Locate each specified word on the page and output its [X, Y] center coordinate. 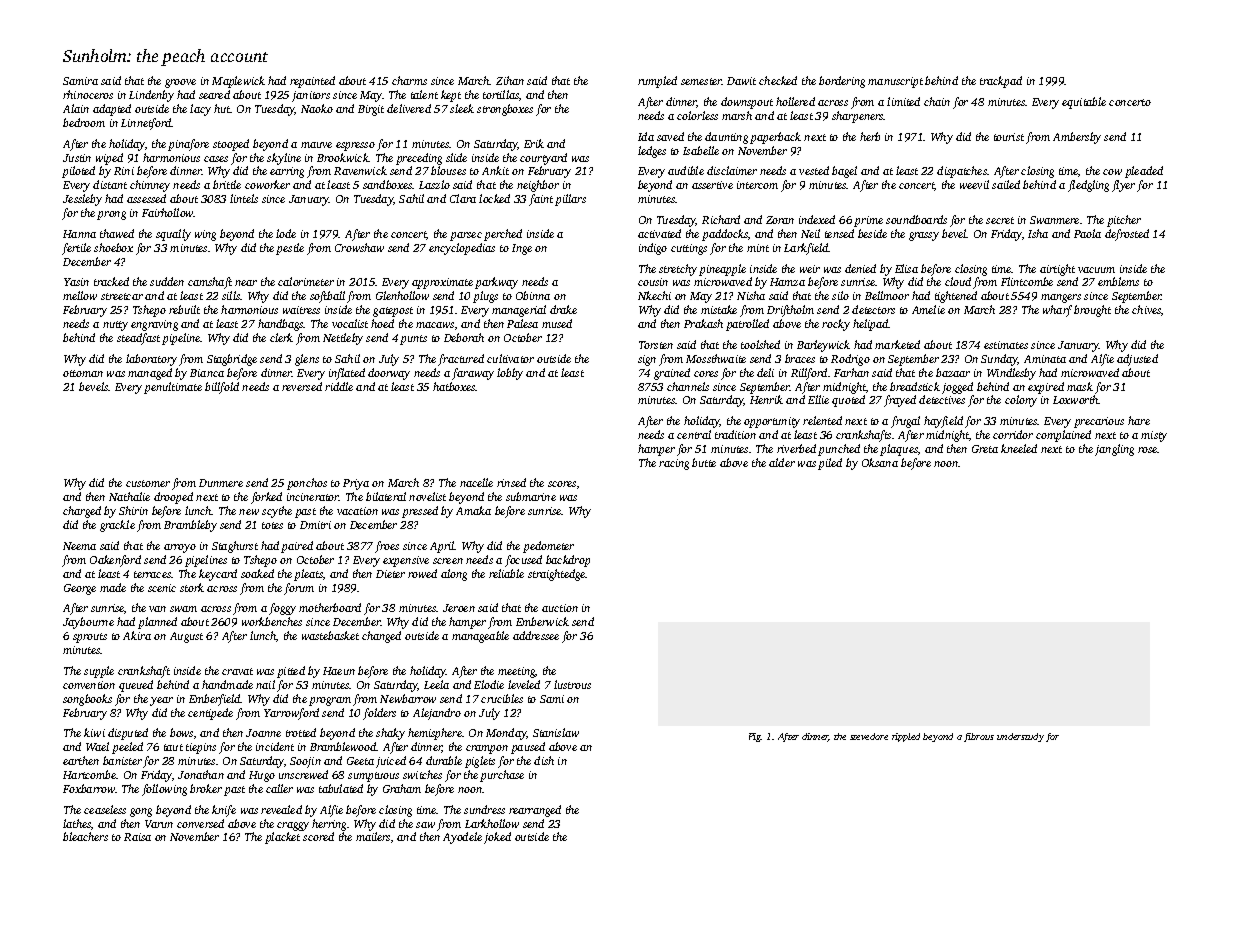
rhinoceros [88, 94]
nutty [115, 326]
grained [672, 374]
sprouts [90, 638]
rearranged [535, 811]
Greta [985, 449]
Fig [755, 737]
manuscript [895, 82]
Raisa [137, 837]
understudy [1020, 737]
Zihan [510, 80]
